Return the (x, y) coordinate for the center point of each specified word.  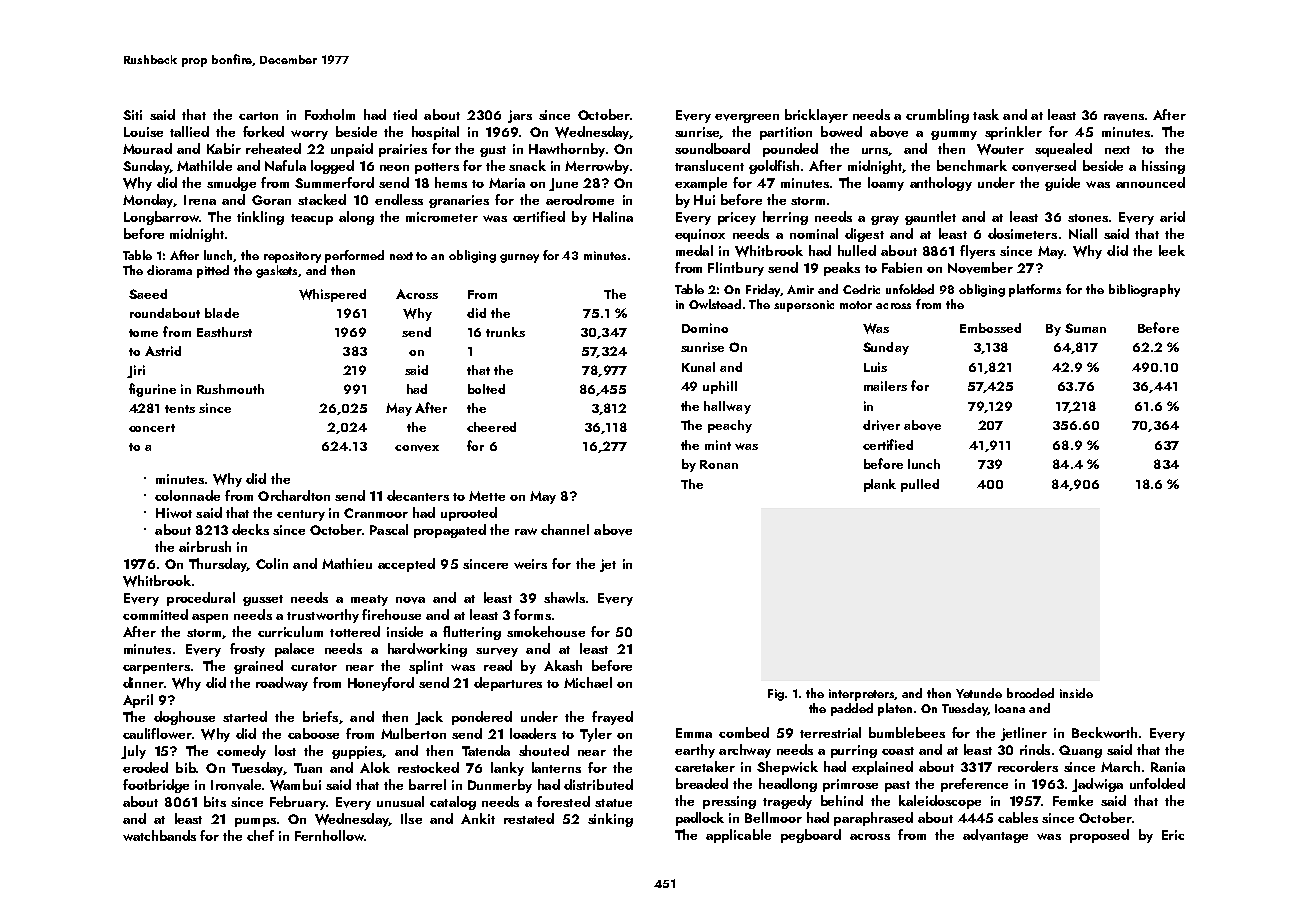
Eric (1173, 835)
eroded (145, 767)
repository (292, 257)
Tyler (596, 735)
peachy (730, 426)
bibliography (1144, 290)
